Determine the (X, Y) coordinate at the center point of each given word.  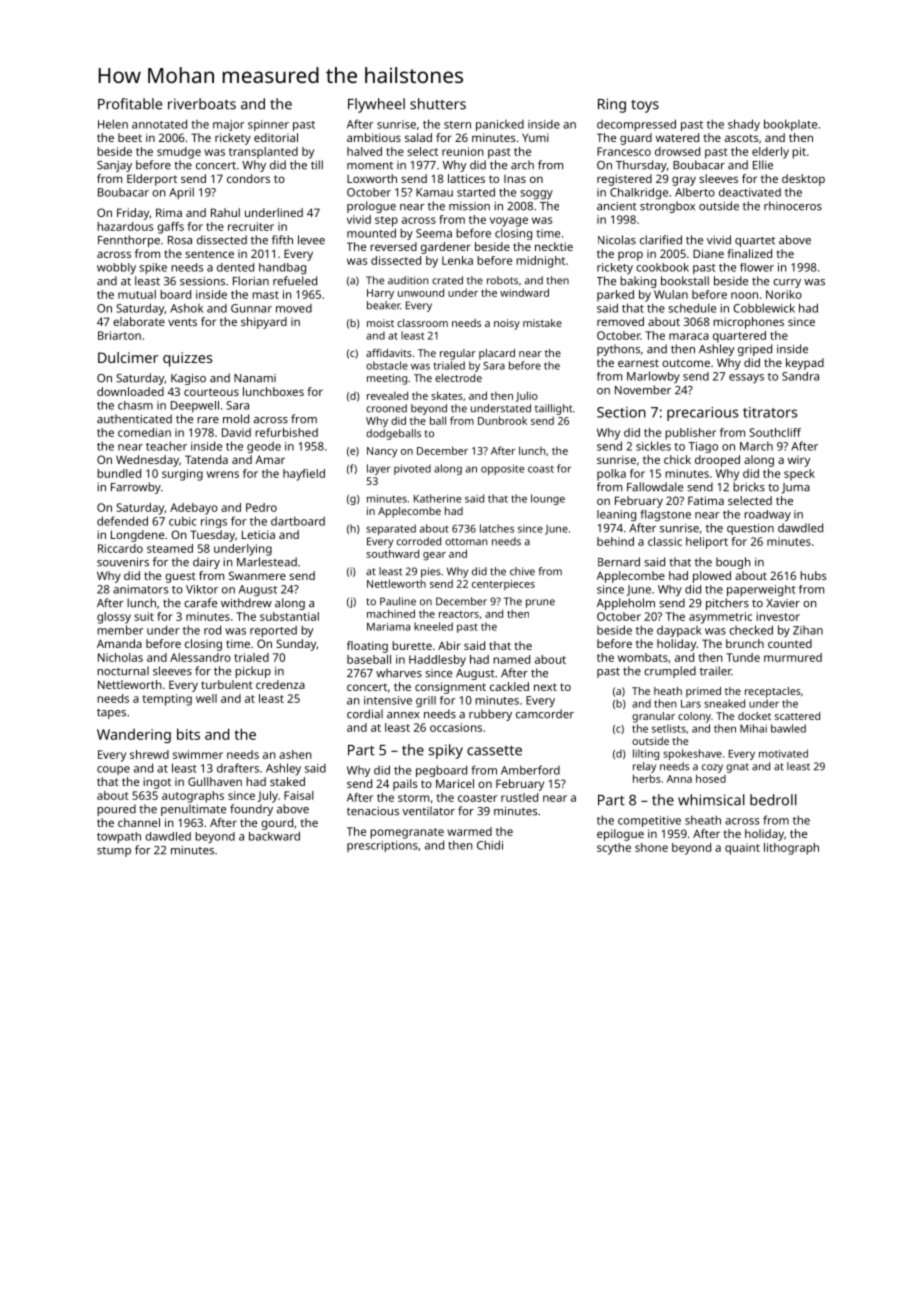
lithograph (791, 849)
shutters (438, 104)
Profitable (130, 104)
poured (116, 810)
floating (367, 647)
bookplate (790, 125)
